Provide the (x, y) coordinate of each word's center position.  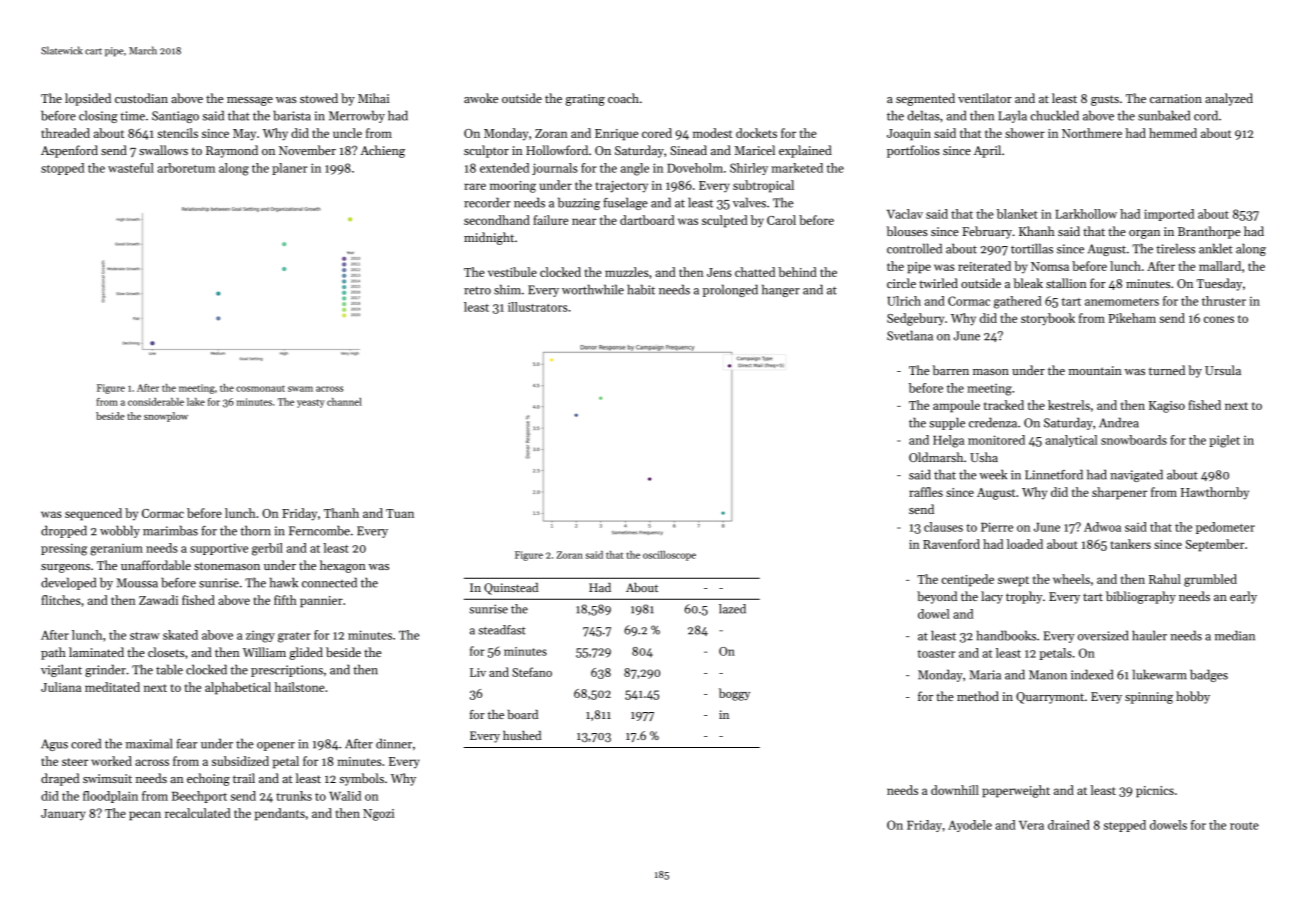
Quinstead (511, 589)
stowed (319, 98)
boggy (734, 694)
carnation (1176, 98)
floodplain (110, 797)
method (978, 696)
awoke (481, 98)
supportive (219, 549)
